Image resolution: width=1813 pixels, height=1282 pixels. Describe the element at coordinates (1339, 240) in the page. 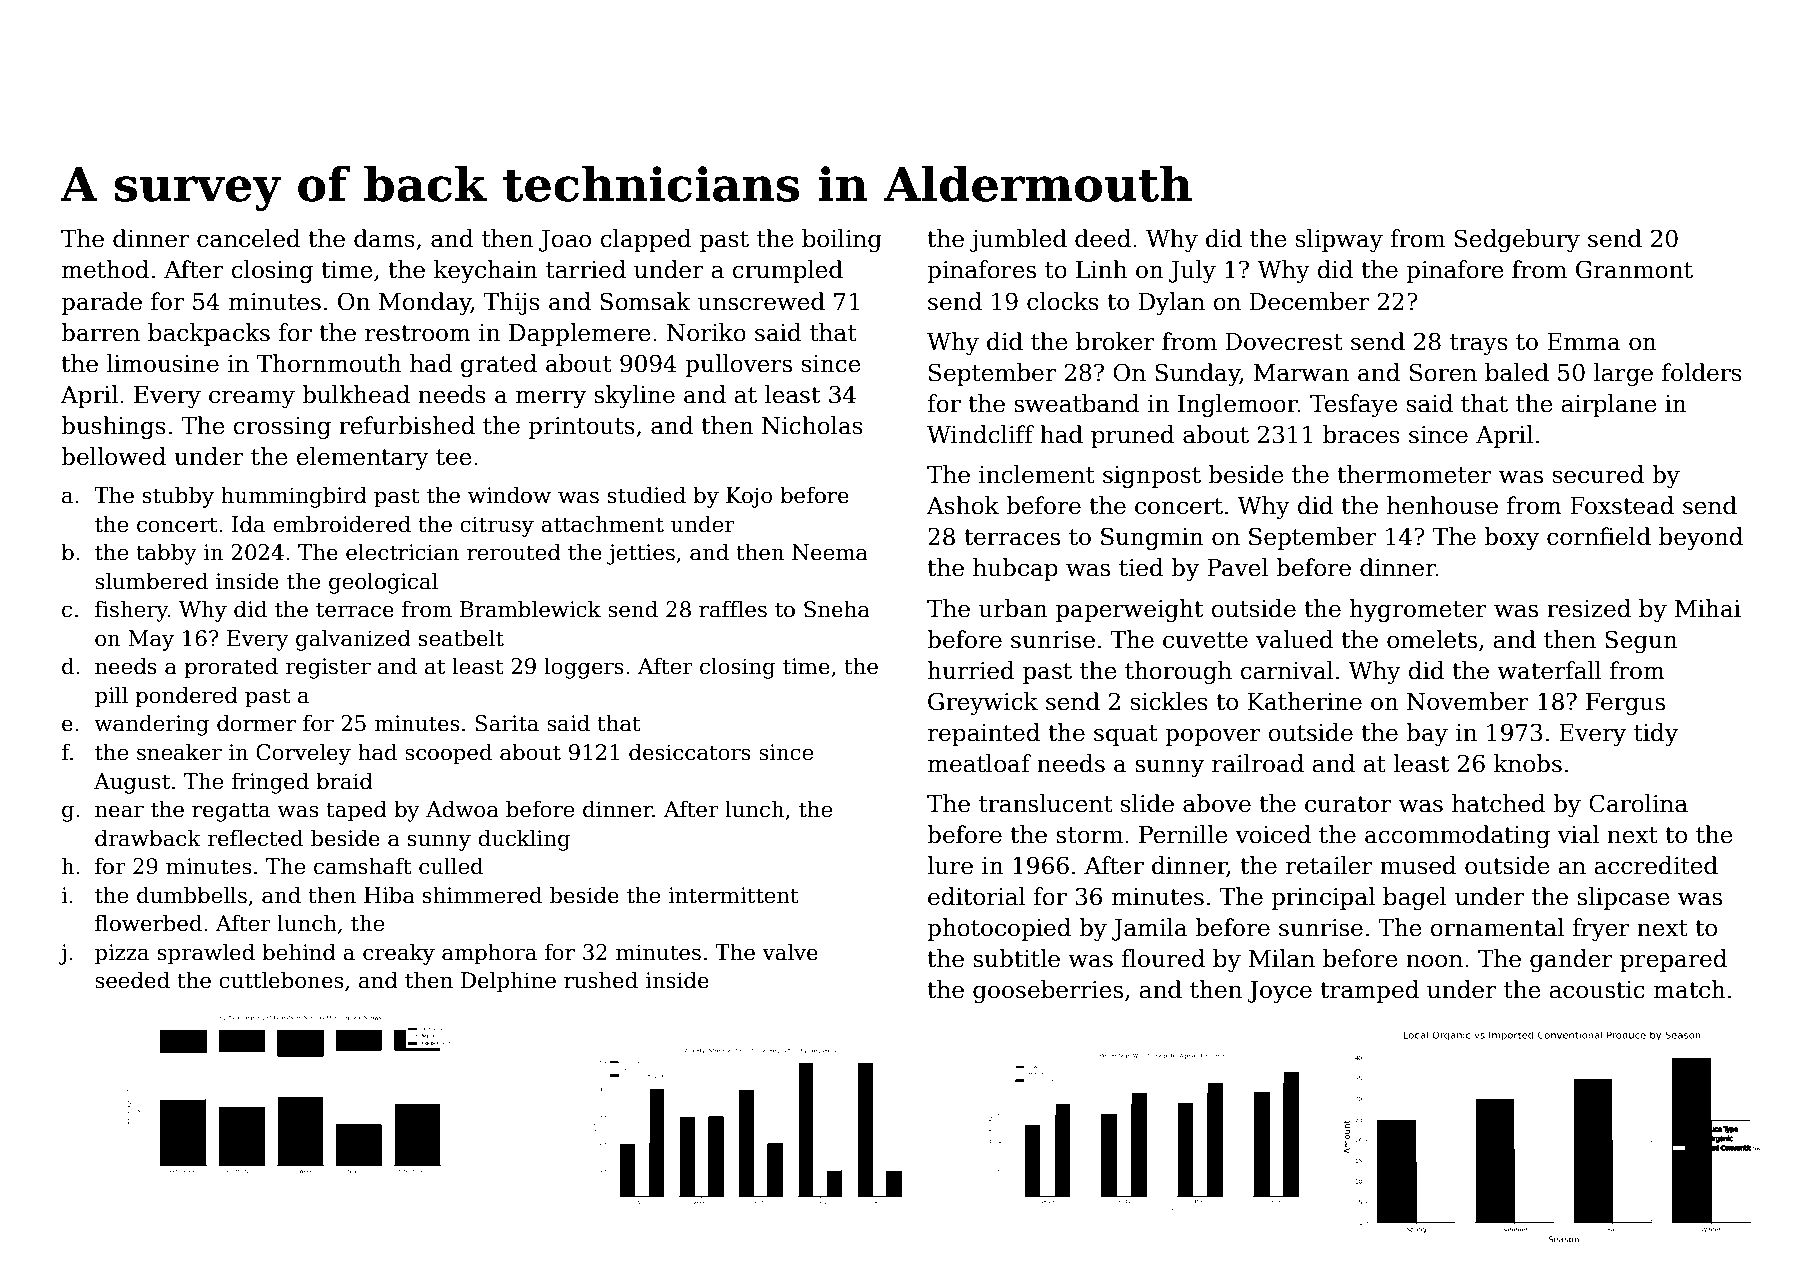

I see `slipway` at that location.
